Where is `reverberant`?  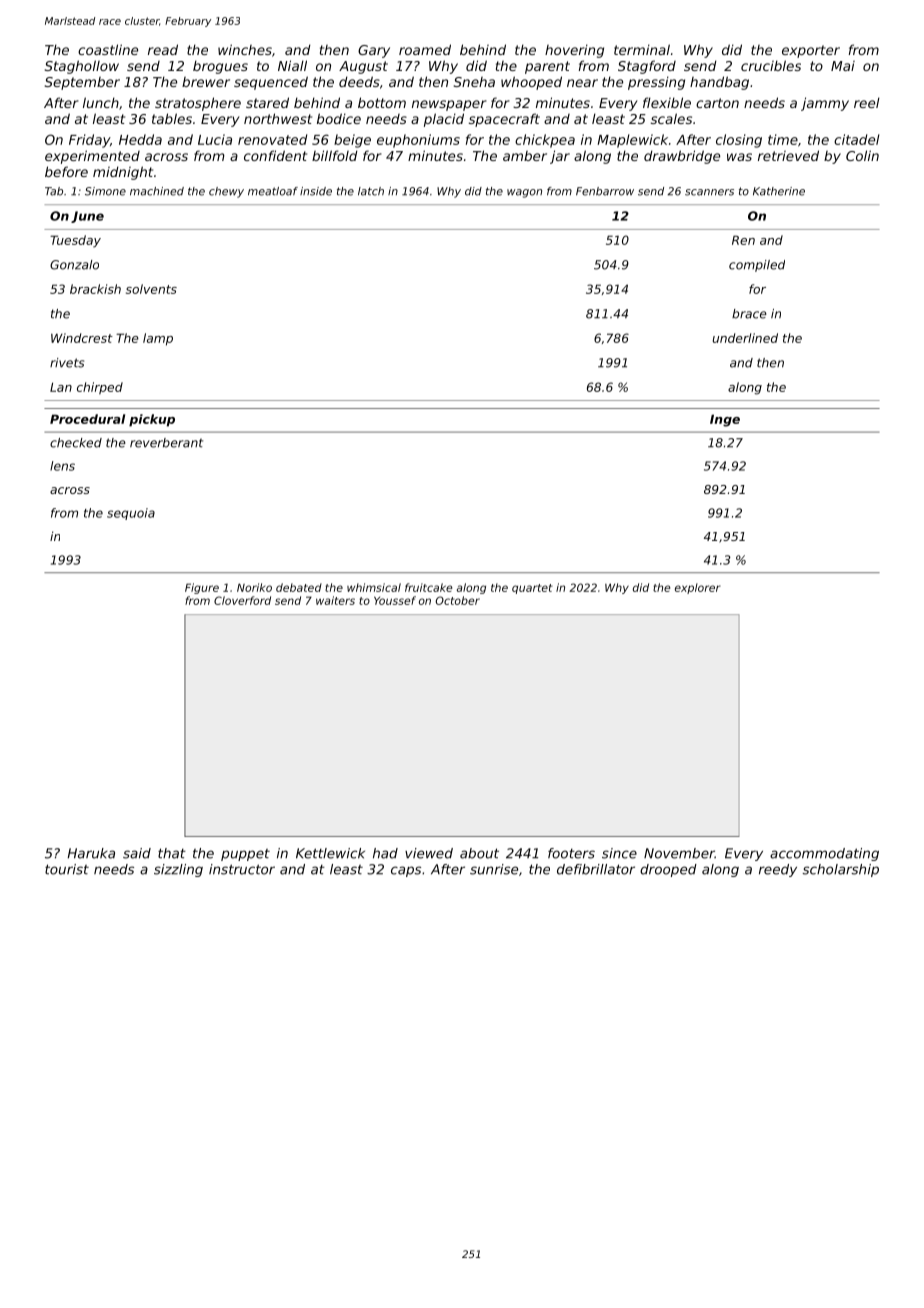 reverberant is located at coordinates (166, 443).
